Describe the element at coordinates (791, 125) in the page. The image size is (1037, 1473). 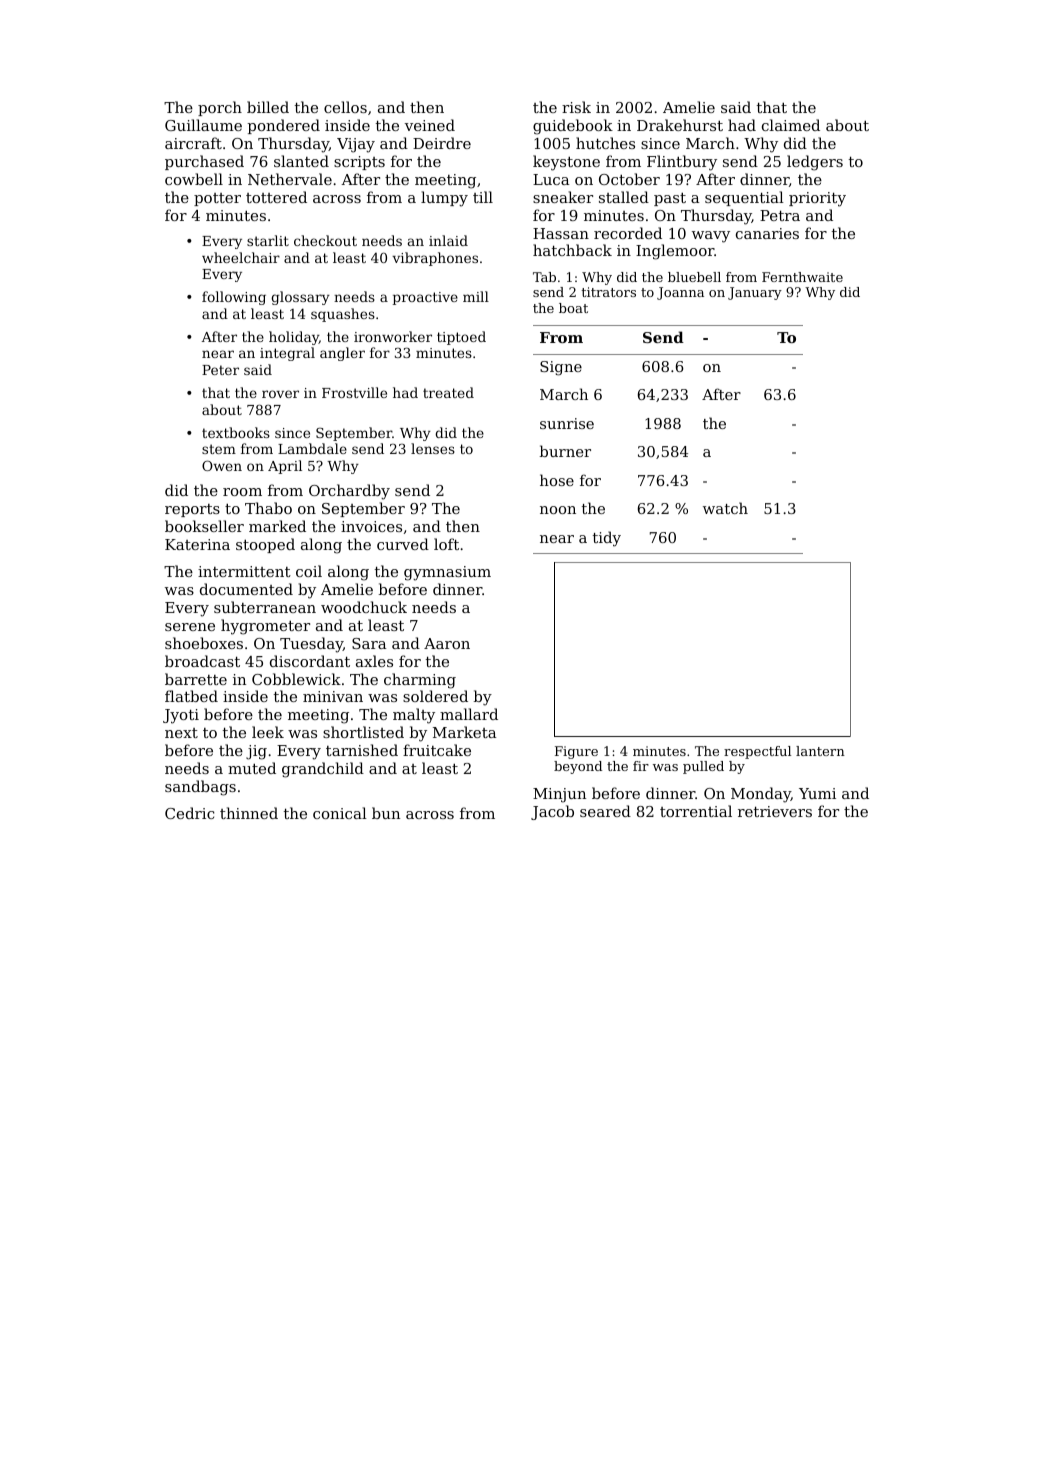
I see `claimed` at that location.
